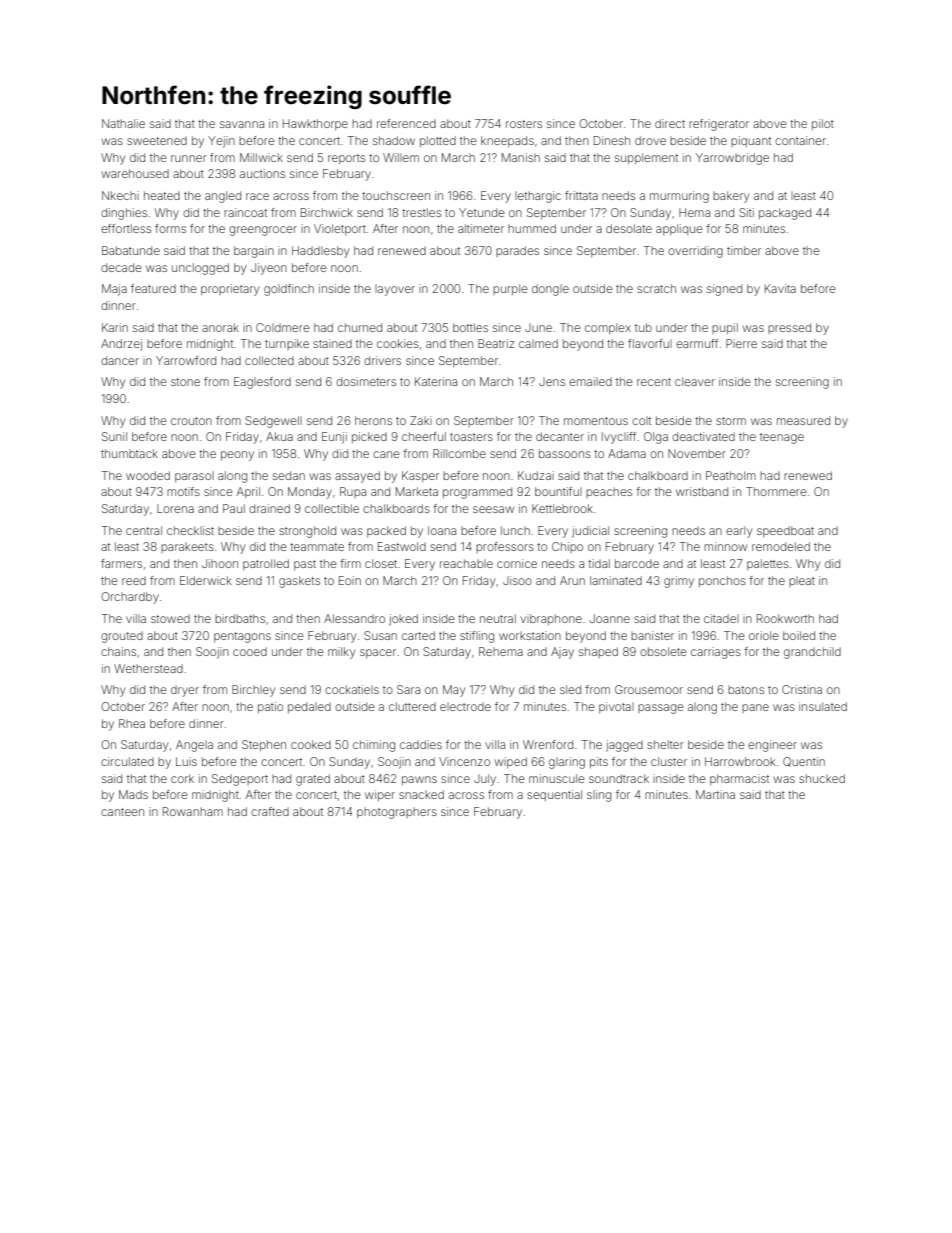  Describe the element at coordinates (731, 475) in the screenshot. I see `Peatholm` at that location.
